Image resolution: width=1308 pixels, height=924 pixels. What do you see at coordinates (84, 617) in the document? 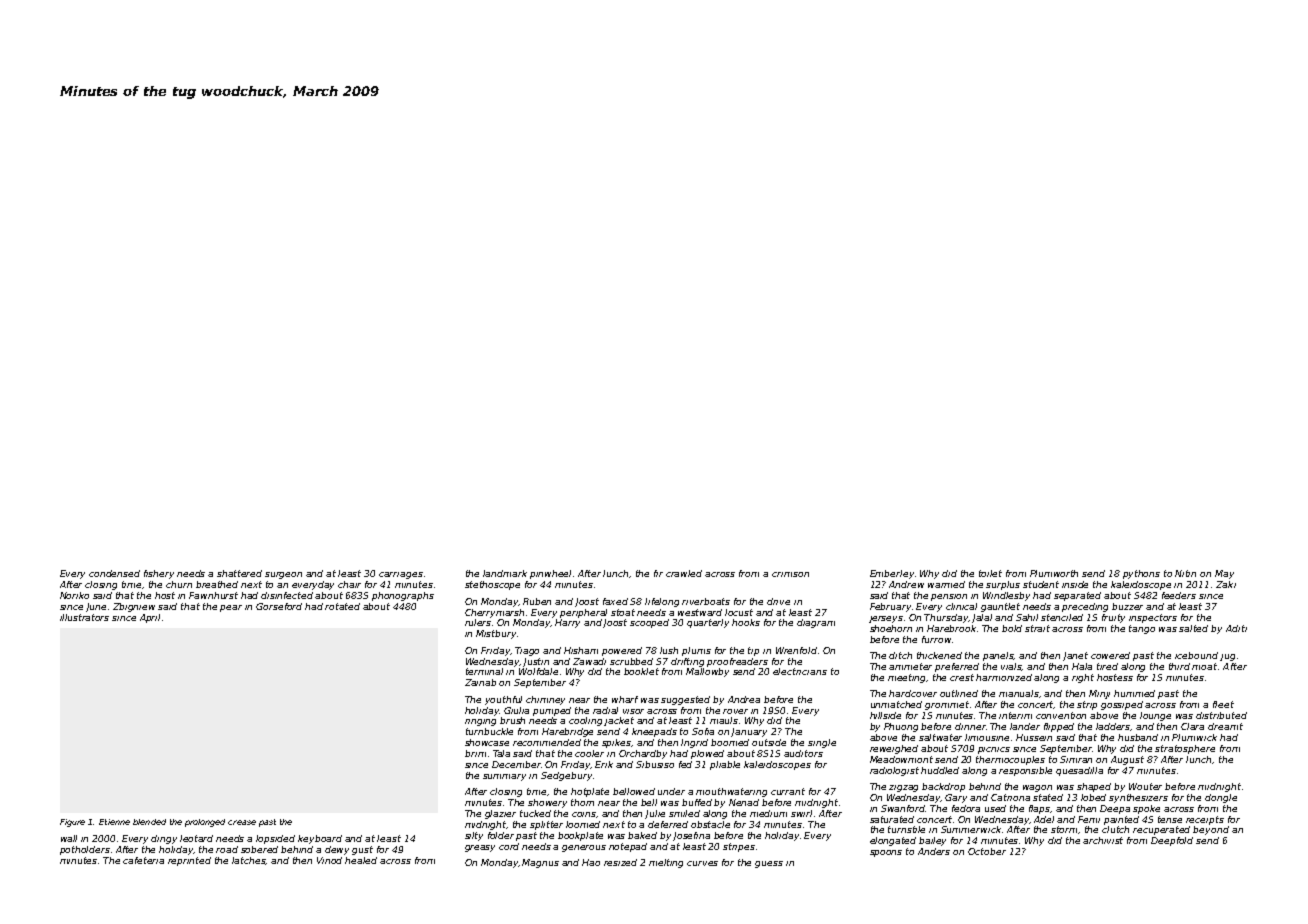
I see `illustrators` at bounding box center [84, 617].
